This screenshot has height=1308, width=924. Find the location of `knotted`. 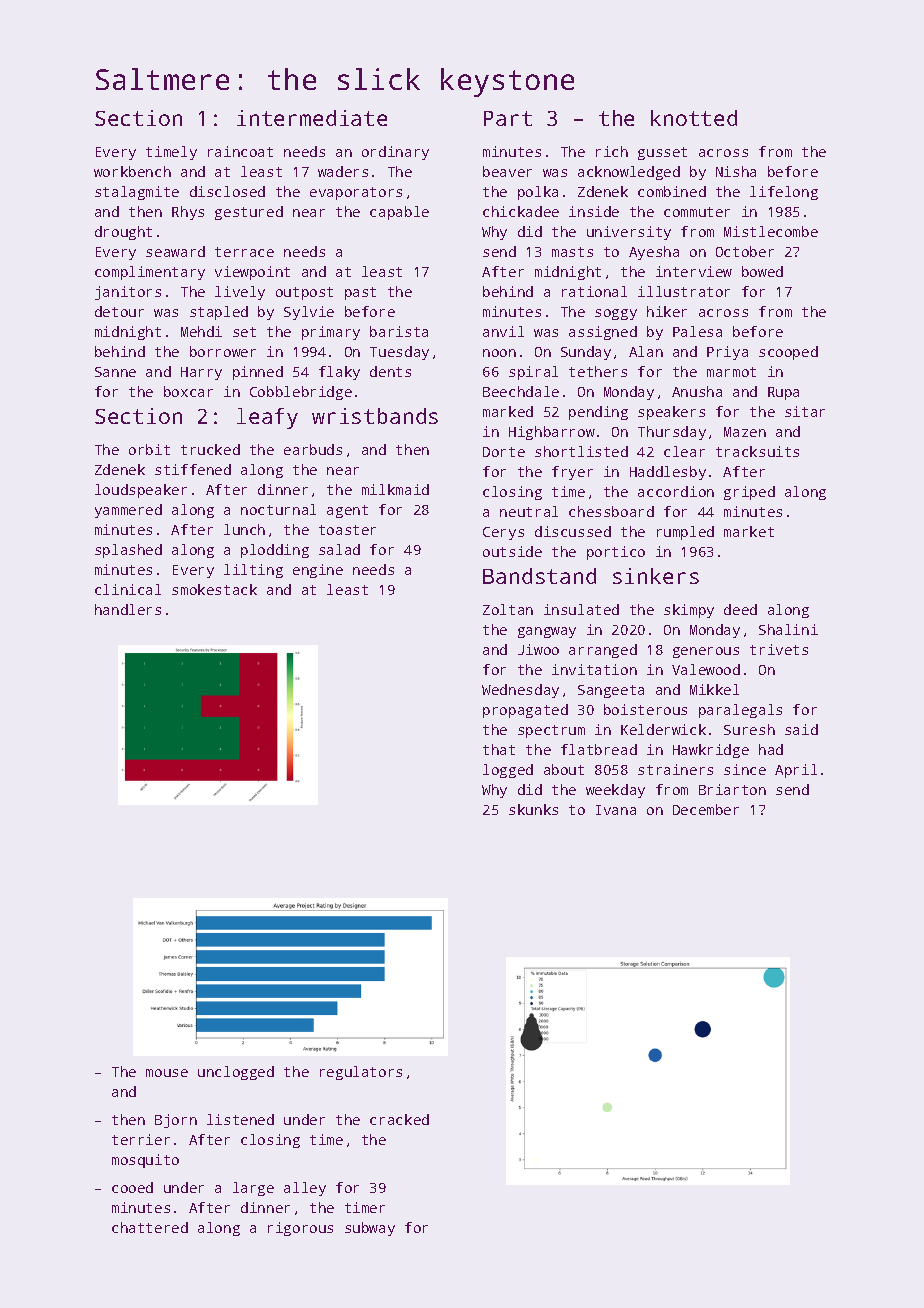

knotted is located at coordinates (694, 118).
